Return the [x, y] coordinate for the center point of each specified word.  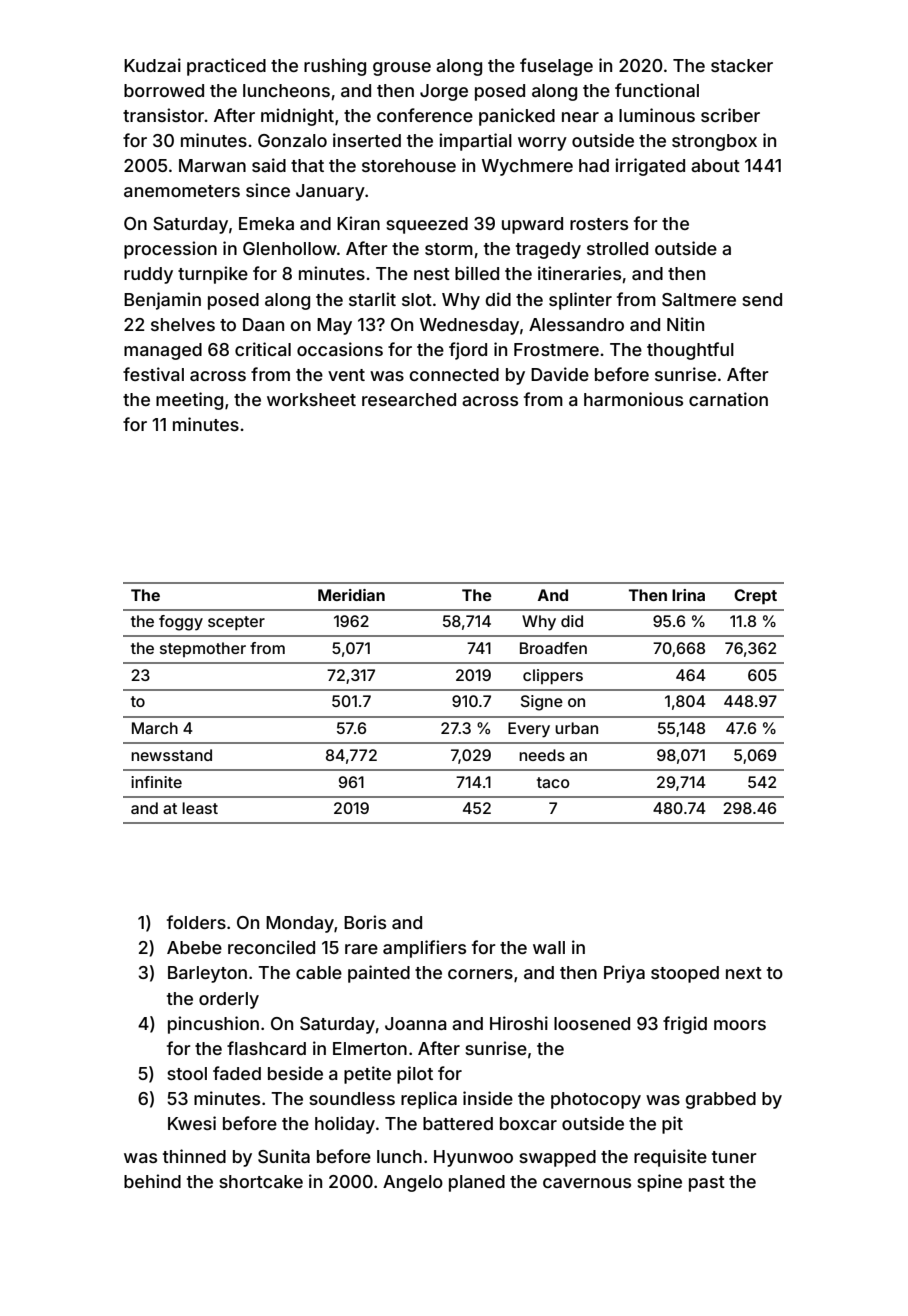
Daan [263, 324]
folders [196, 922]
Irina [688, 595]
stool [187, 1073]
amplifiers [424, 949]
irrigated [650, 167]
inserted [367, 140]
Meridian [351, 595]
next [744, 973]
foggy [181, 623]
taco [553, 782]
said [269, 165]
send [762, 299]
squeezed [427, 225]
